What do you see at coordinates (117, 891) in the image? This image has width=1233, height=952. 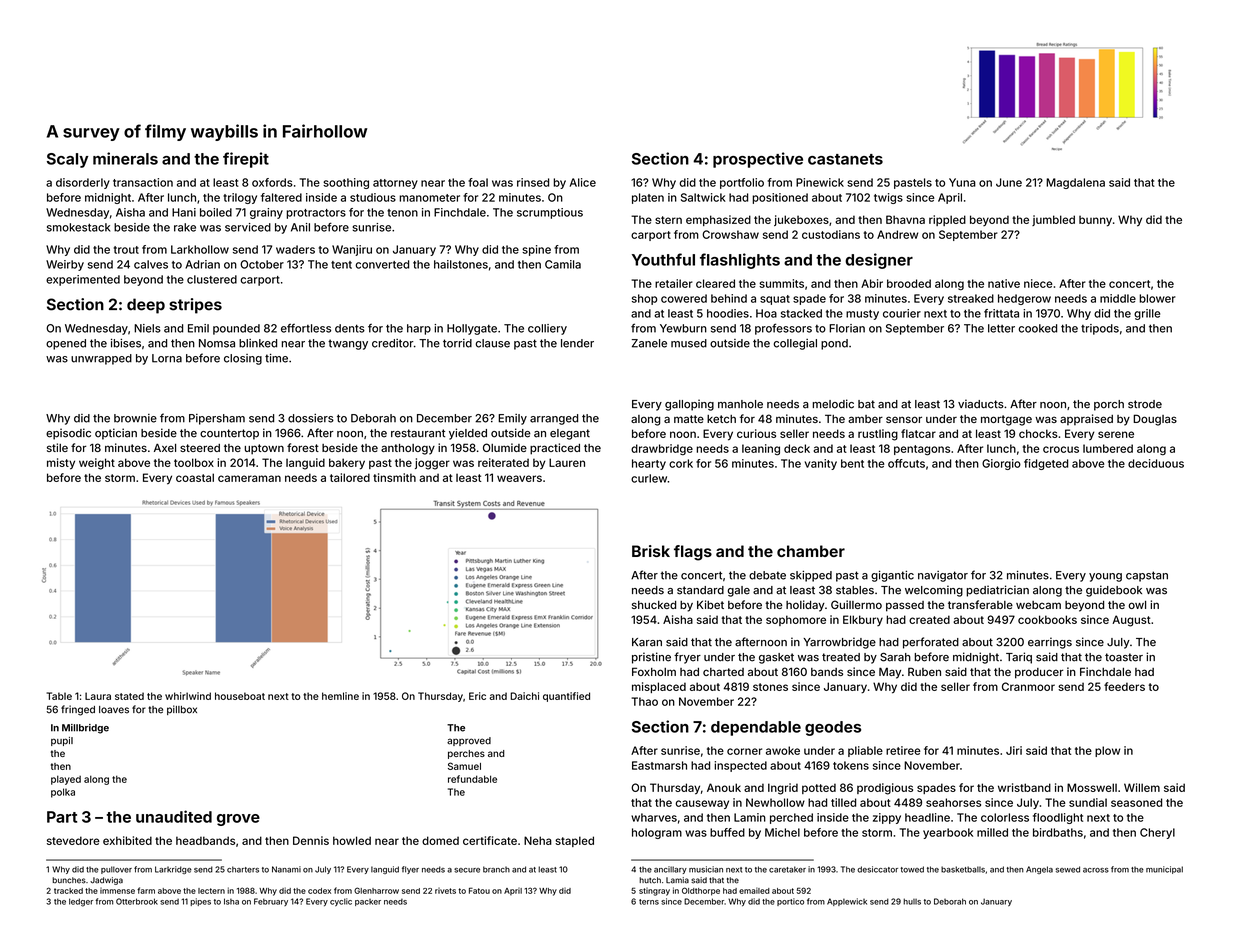 I see `immense` at bounding box center [117, 891].
